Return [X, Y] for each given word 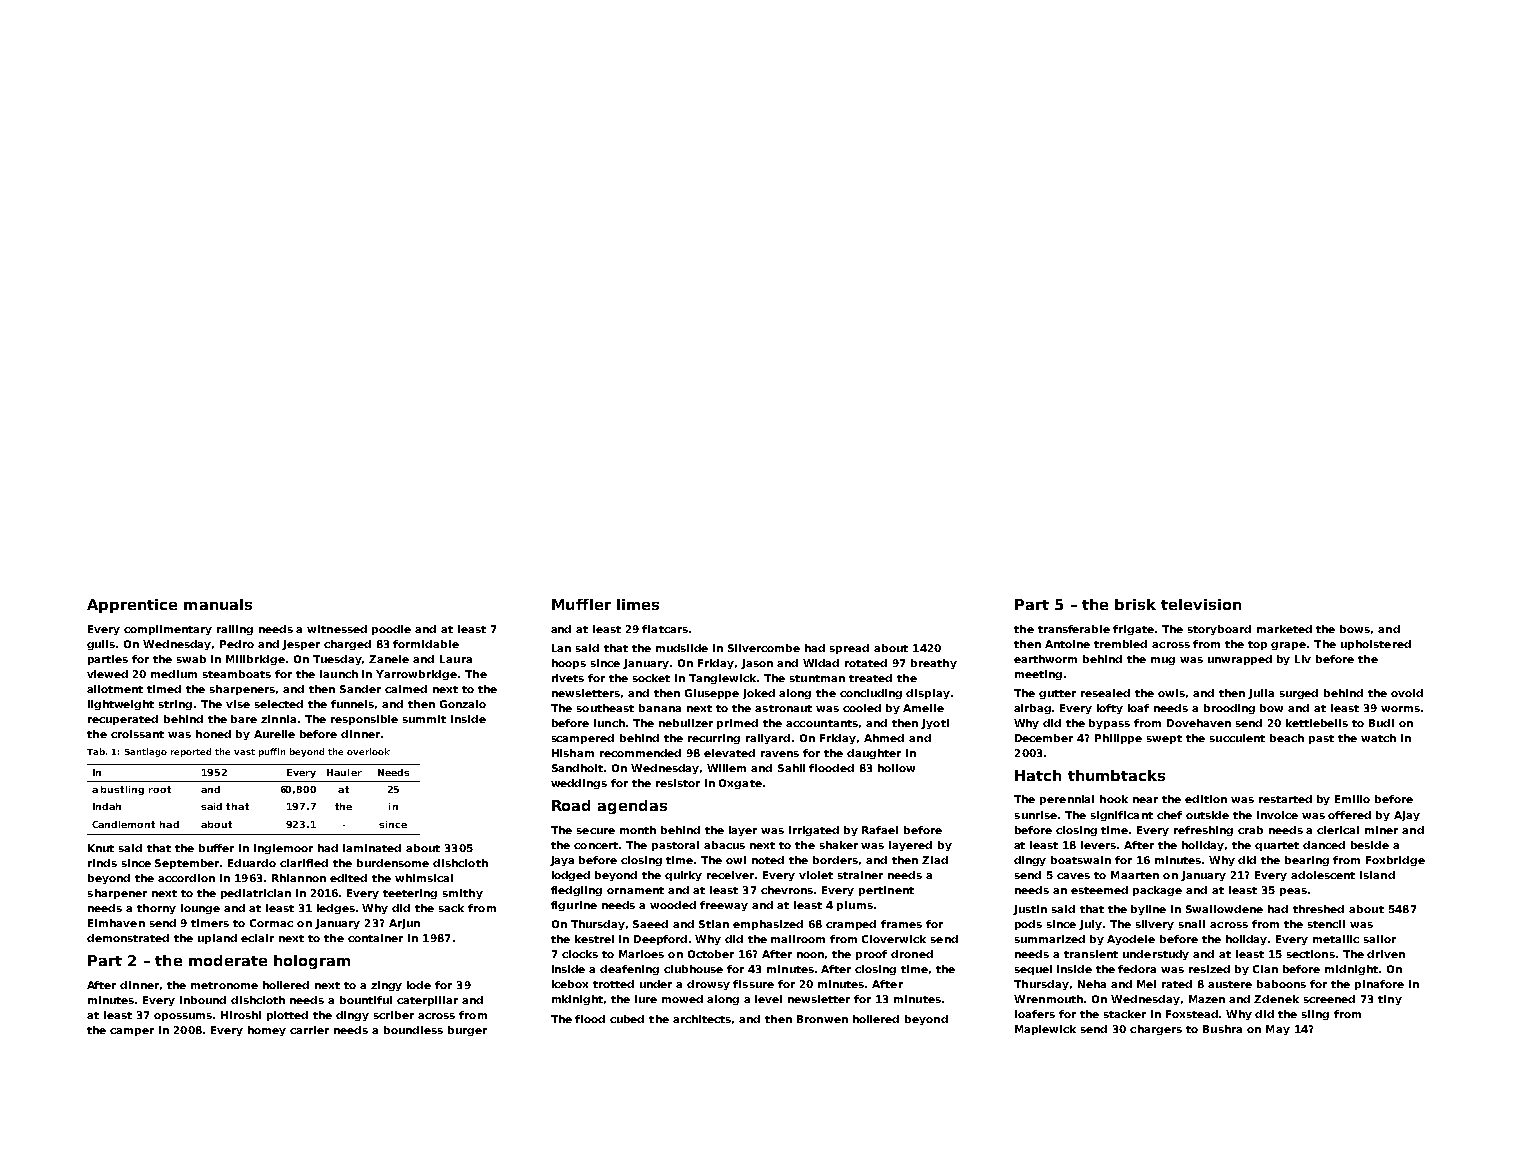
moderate [228, 960]
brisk [1135, 604]
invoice [1277, 815]
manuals [218, 604]
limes [638, 604]
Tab [96, 751]
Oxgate [740, 784]
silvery [1155, 925]
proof [871, 955]
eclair [257, 938]
